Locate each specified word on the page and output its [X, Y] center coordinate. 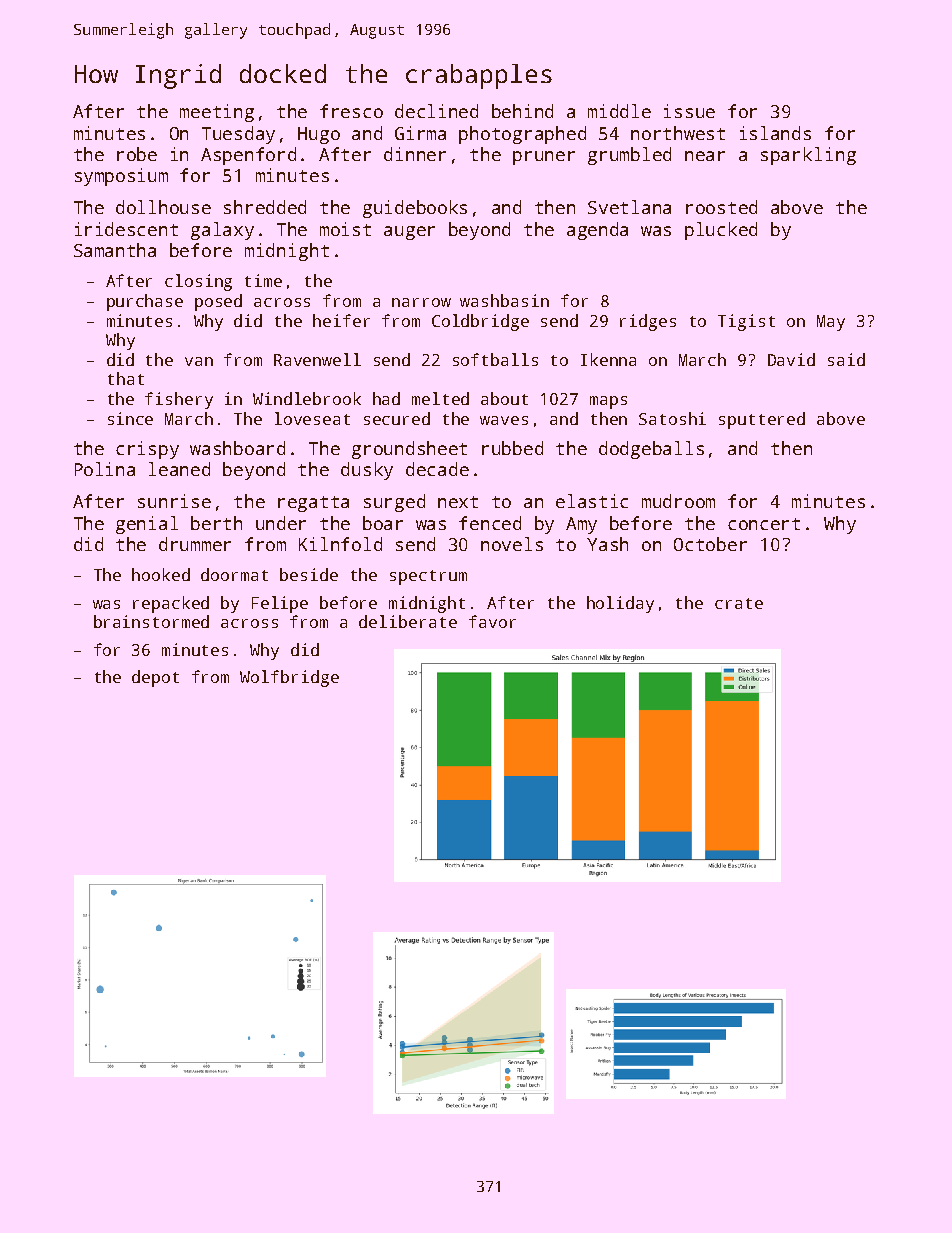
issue [689, 111]
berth [216, 523]
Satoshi [672, 418]
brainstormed [151, 621]
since [130, 418]
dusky [367, 471]
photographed [522, 135]
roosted [721, 207]
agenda [597, 231]
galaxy [222, 231]
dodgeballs [651, 450]
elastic [592, 501]
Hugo [319, 135]
